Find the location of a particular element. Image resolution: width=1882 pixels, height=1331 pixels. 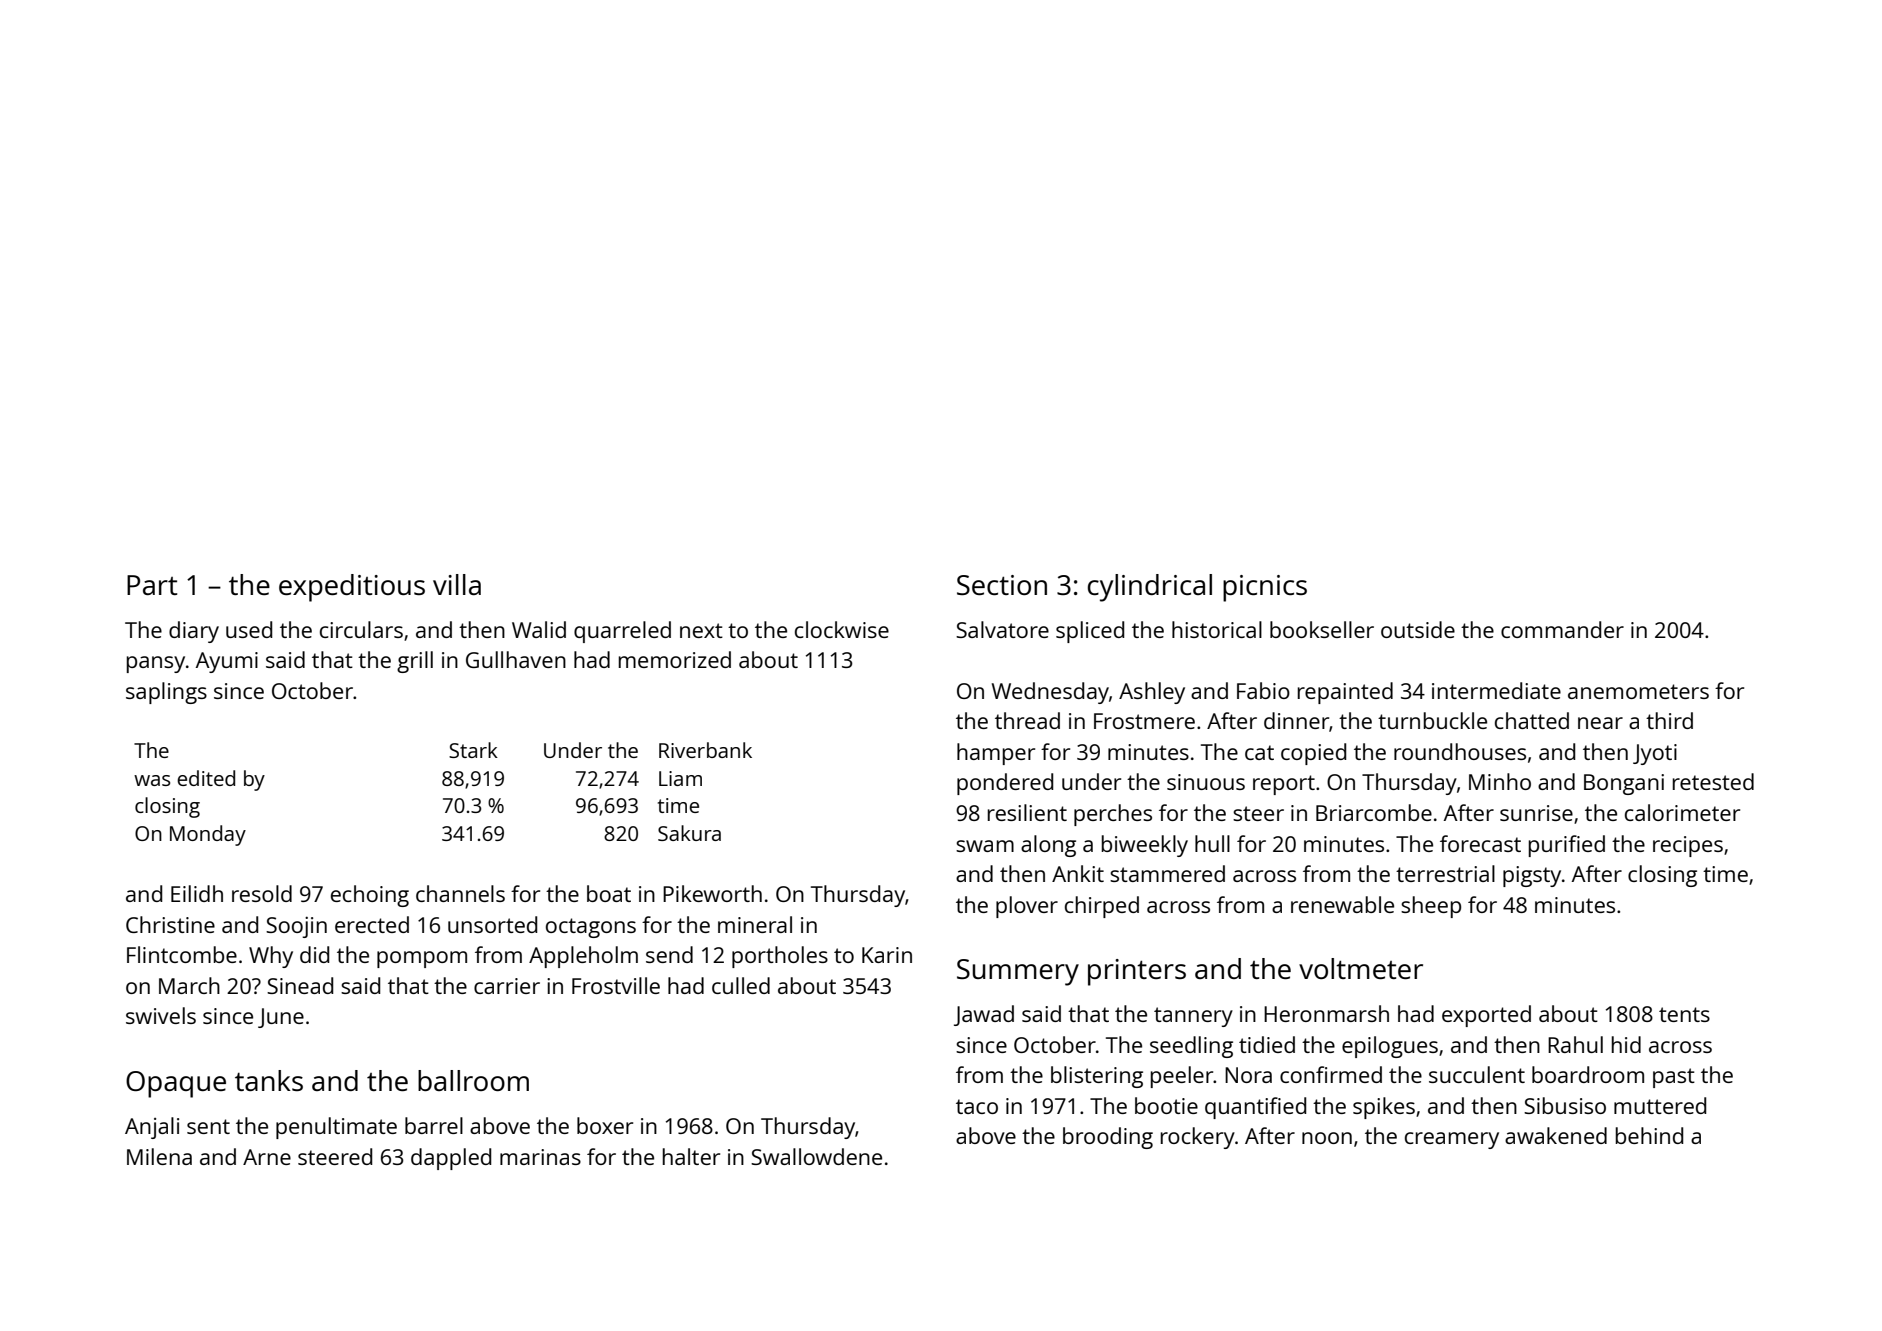

brooding is located at coordinates (1108, 1138).
